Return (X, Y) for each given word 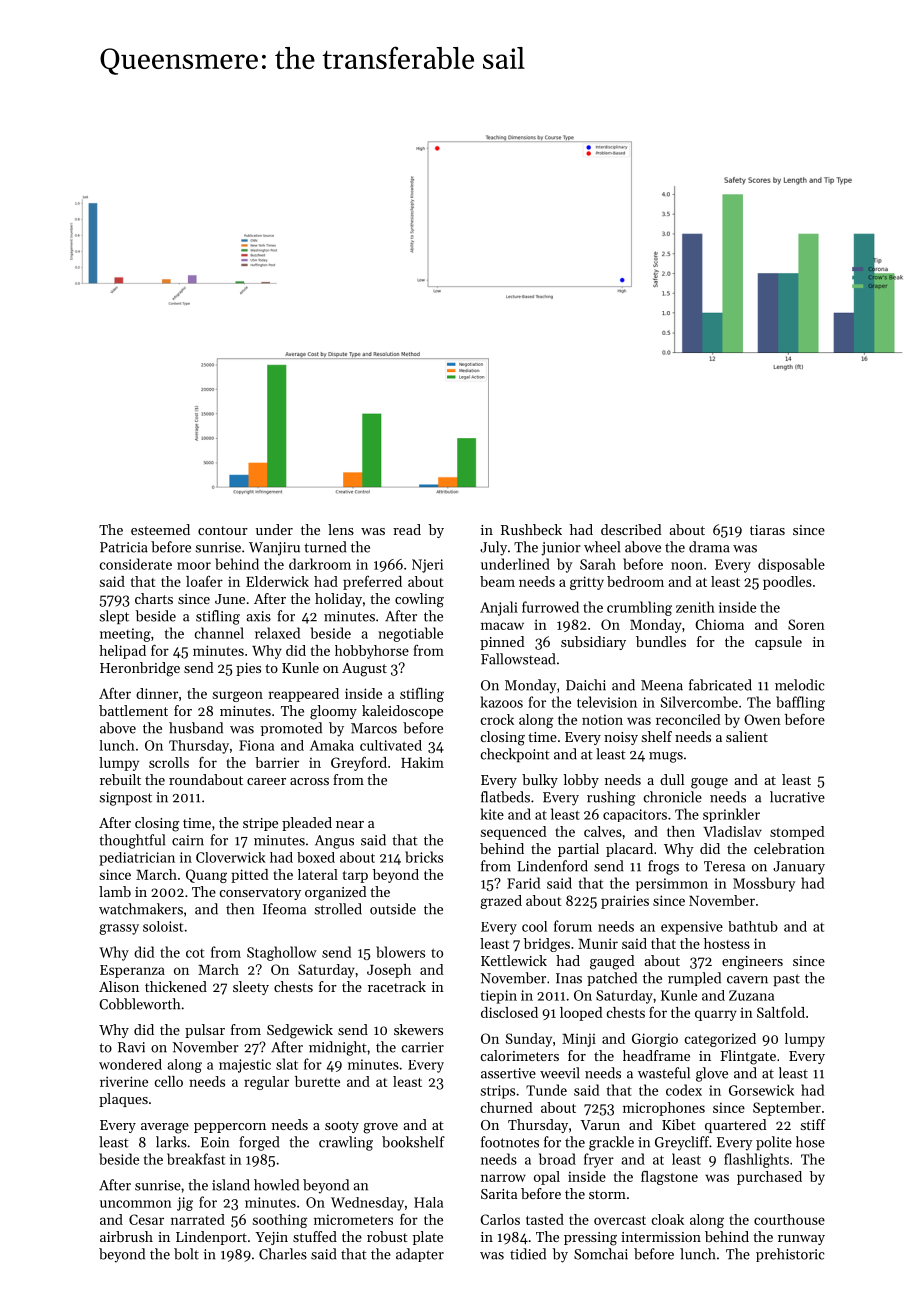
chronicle (673, 797)
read (407, 529)
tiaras (767, 530)
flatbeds (505, 797)
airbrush (126, 1236)
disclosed (509, 1012)
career (266, 781)
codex (684, 1090)
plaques (123, 1100)
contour (223, 530)
